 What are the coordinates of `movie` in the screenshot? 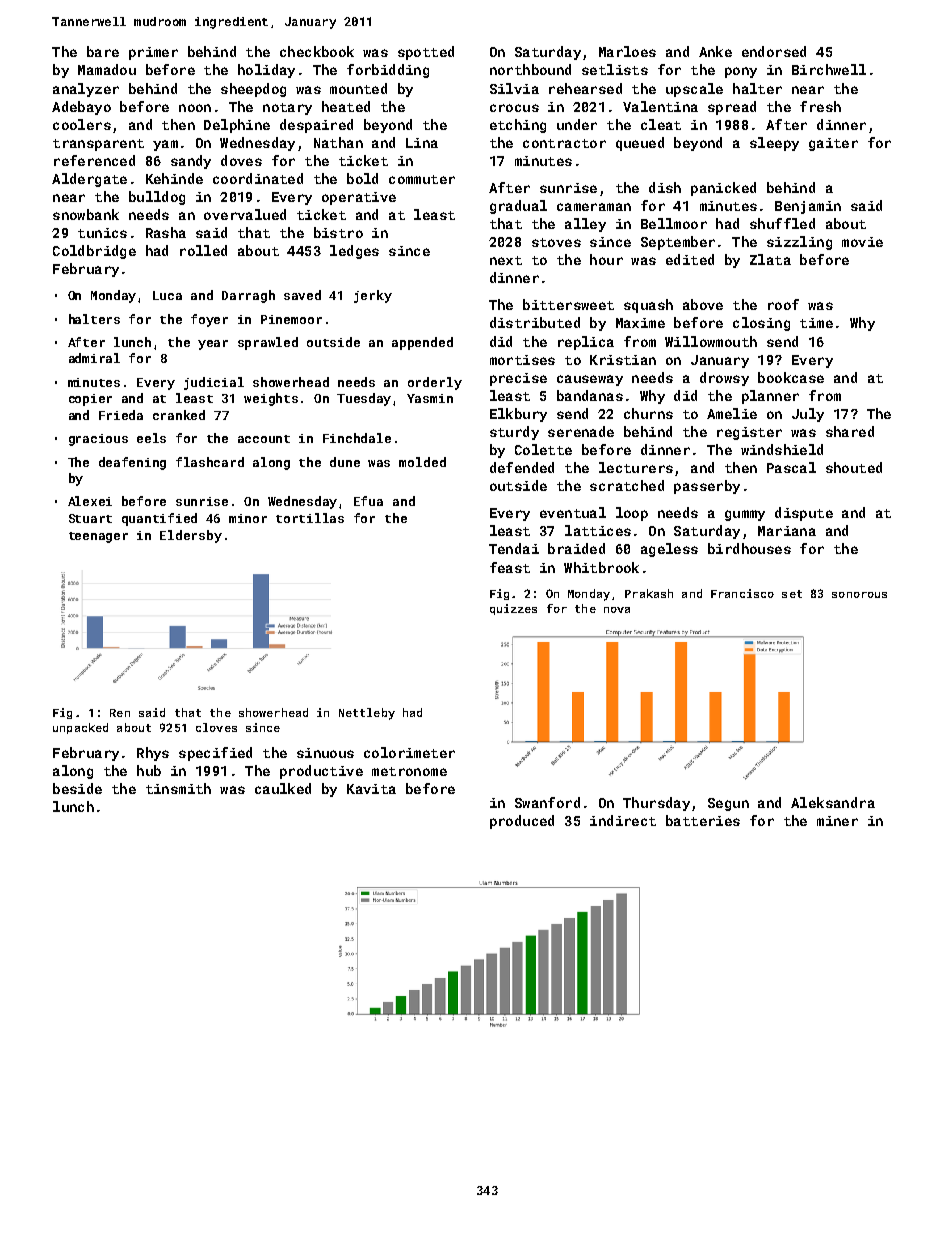 It's located at (862, 242).
